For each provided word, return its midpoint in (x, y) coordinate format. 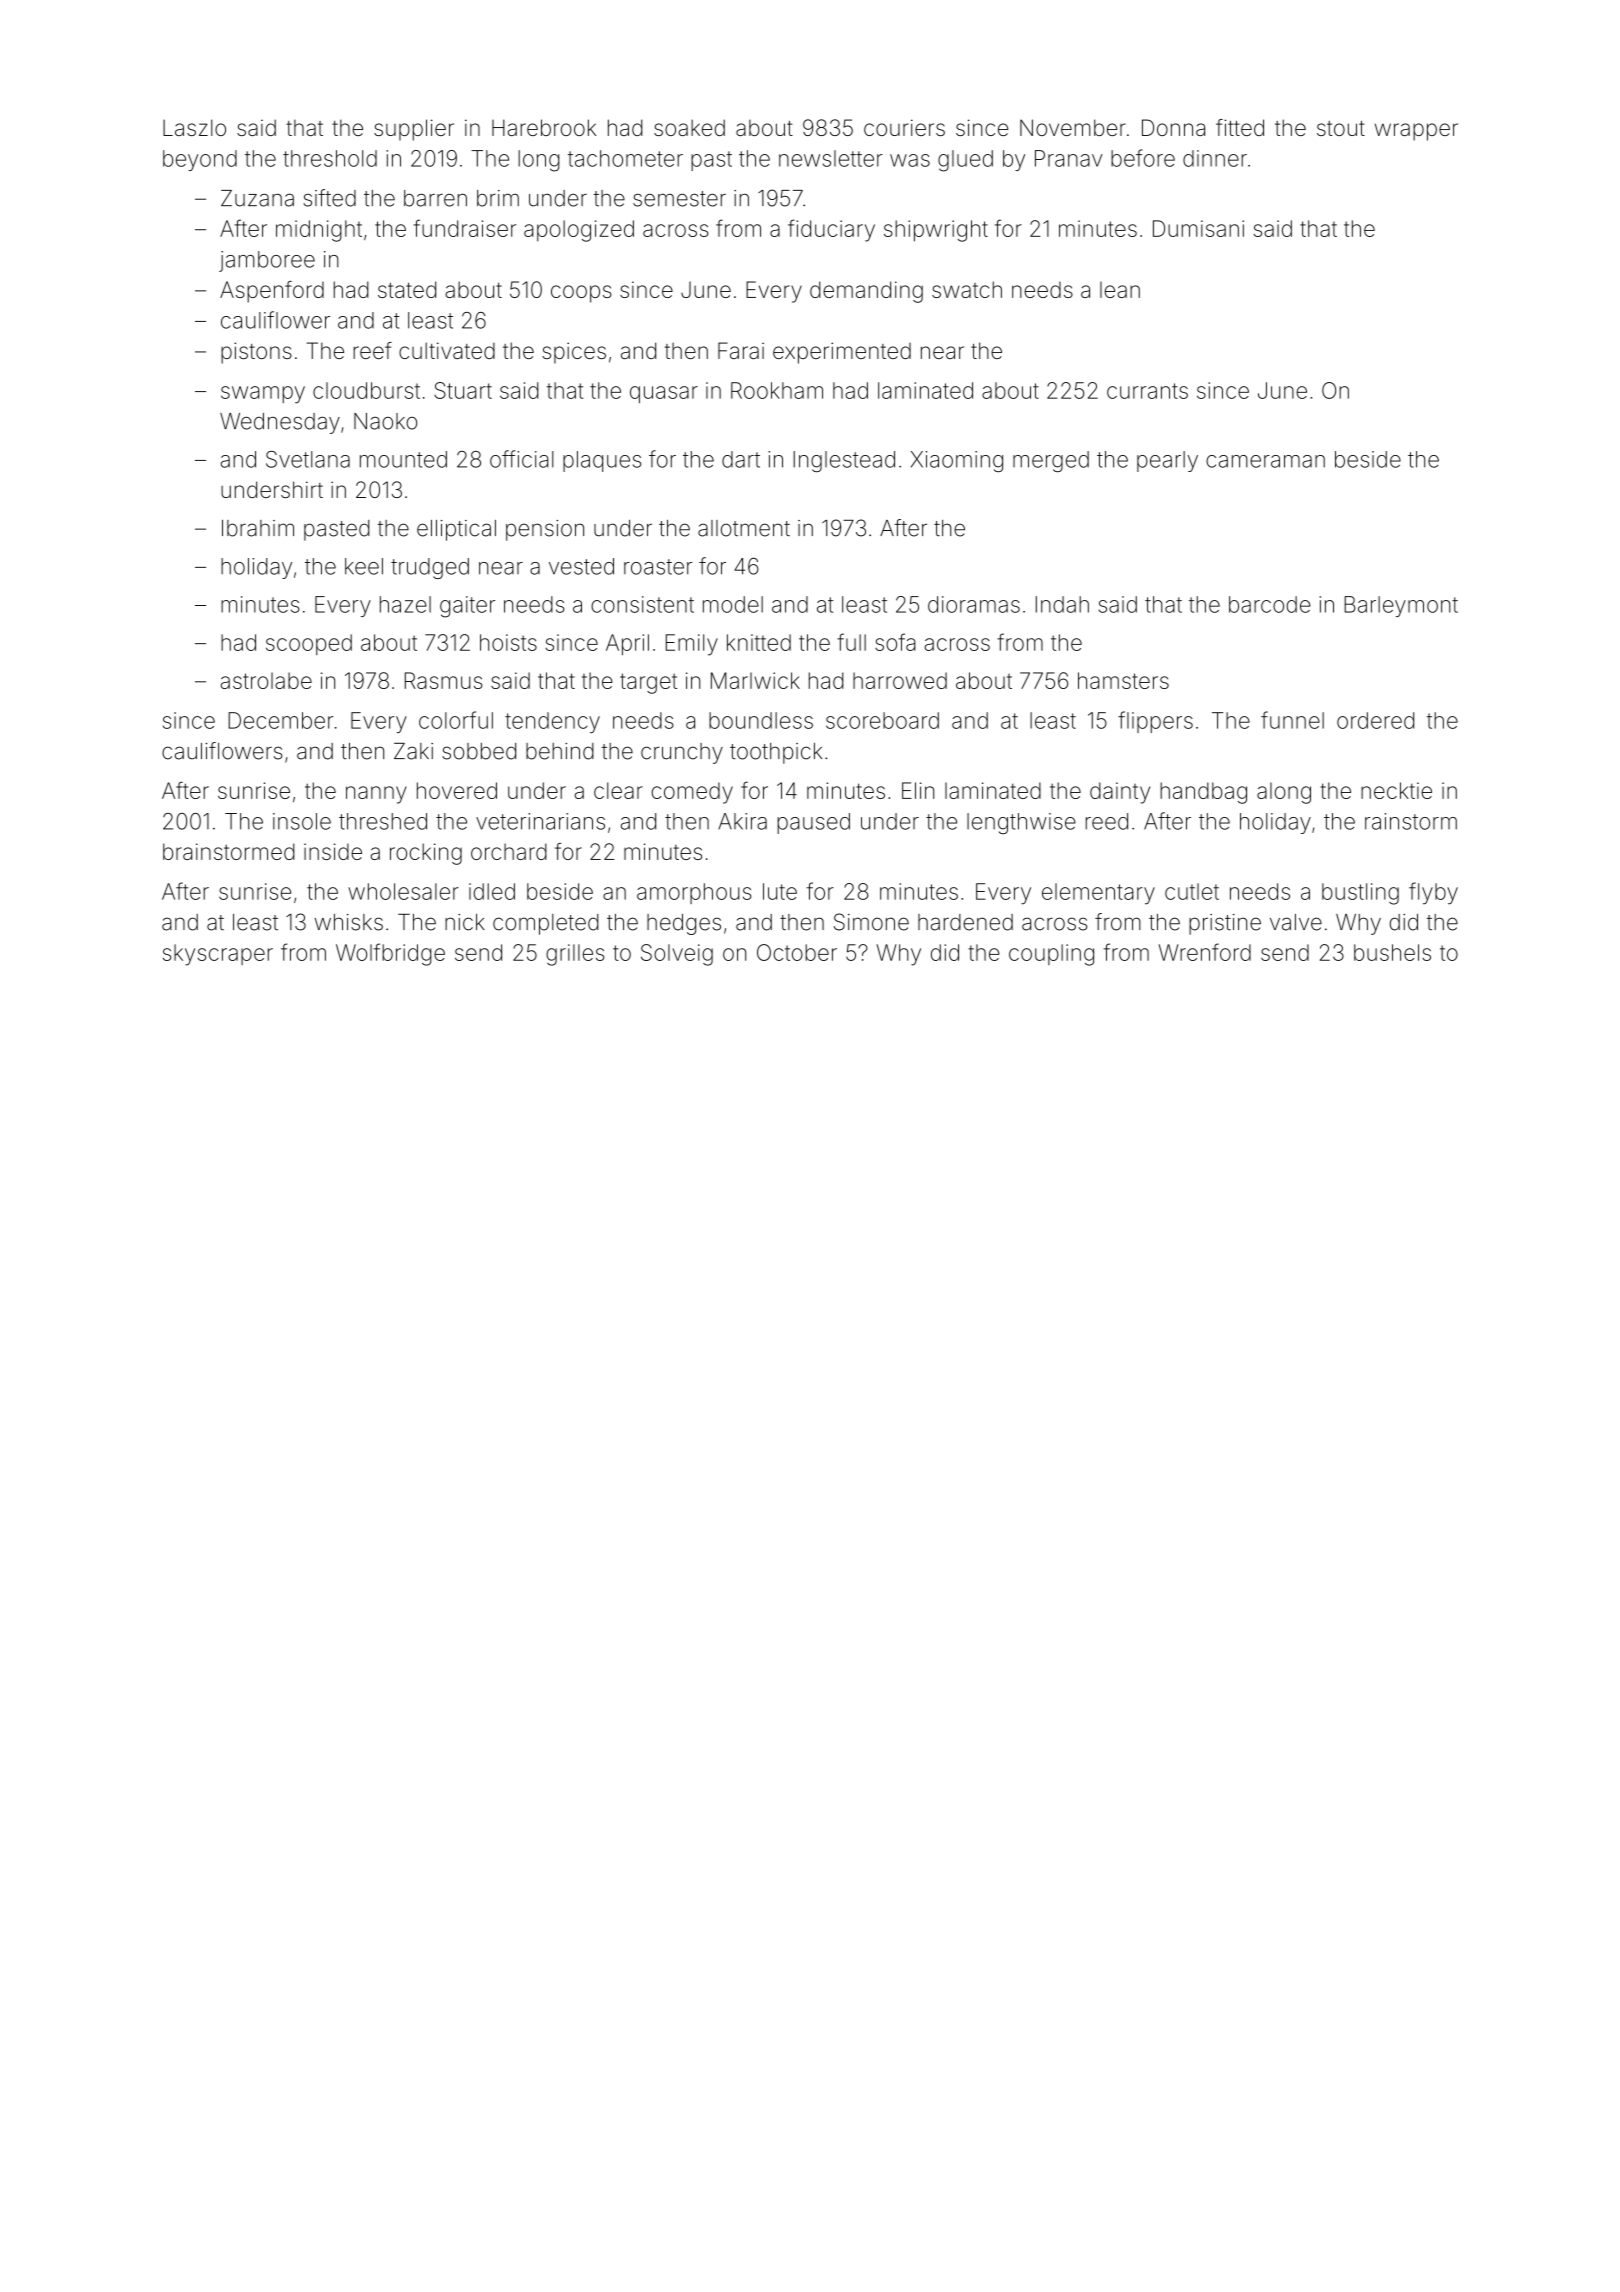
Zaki (413, 751)
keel (364, 566)
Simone (871, 922)
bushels (1392, 952)
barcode (1270, 604)
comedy (692, 793)
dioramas (974, 604)
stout (1341, 128)
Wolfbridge (390, 954)
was (910, 160)
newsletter (831, 158)
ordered (1375, 720)
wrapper (1416, 132)
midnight (319, 231)
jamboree (267, 261)
